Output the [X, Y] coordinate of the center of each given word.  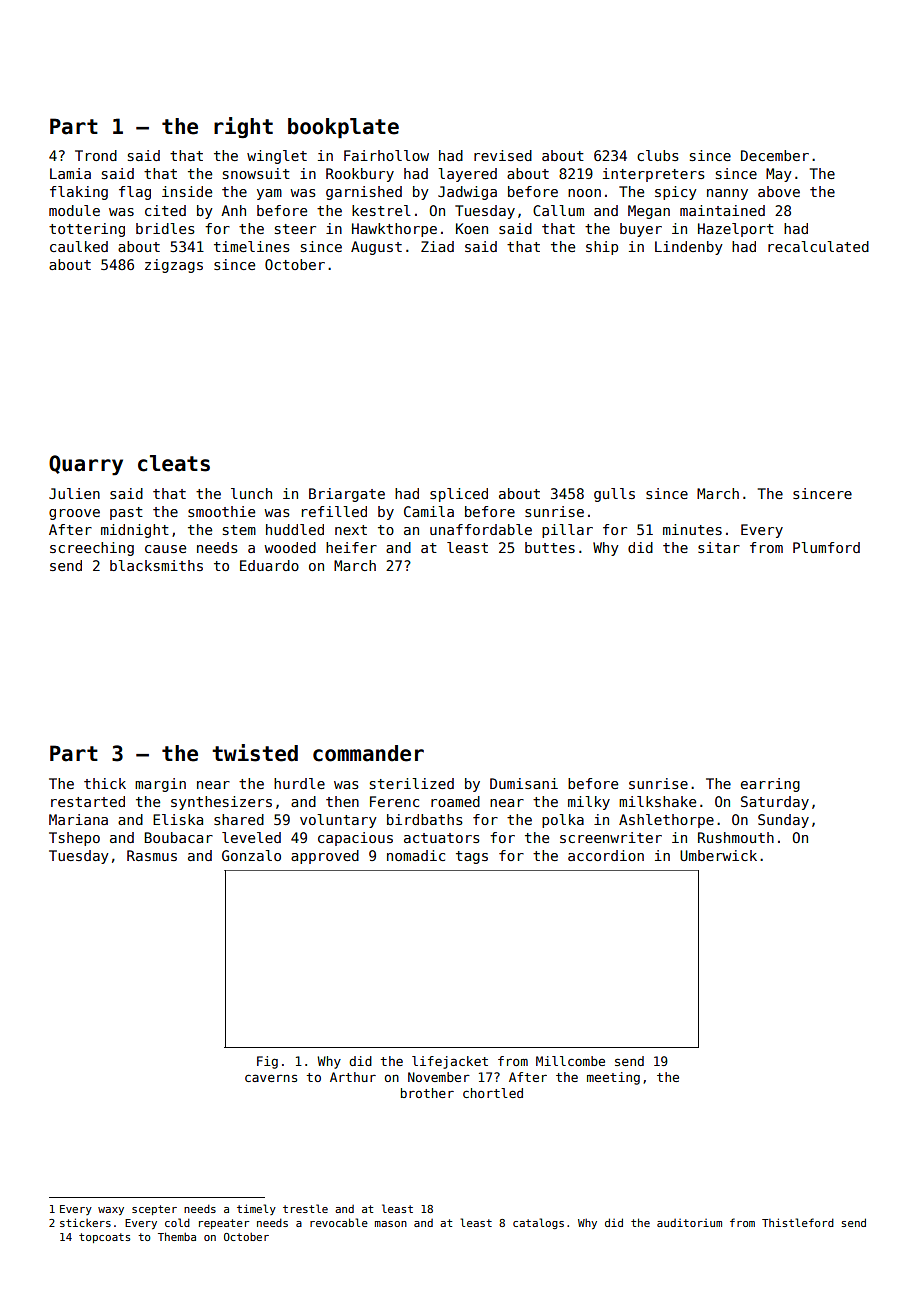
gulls [614, 495]
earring [770, 785]
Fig [267, 1062]
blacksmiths [156, 565]
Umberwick [718, 855]
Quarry [86, 465]
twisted [255, 753]
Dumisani [524, 783]
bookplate [343, 128]
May [779, 175]
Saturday [775, 803]
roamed [455, 801]
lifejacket [450, 1062]
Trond [96, 155]
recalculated [818, 246]
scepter [154, 1210]
